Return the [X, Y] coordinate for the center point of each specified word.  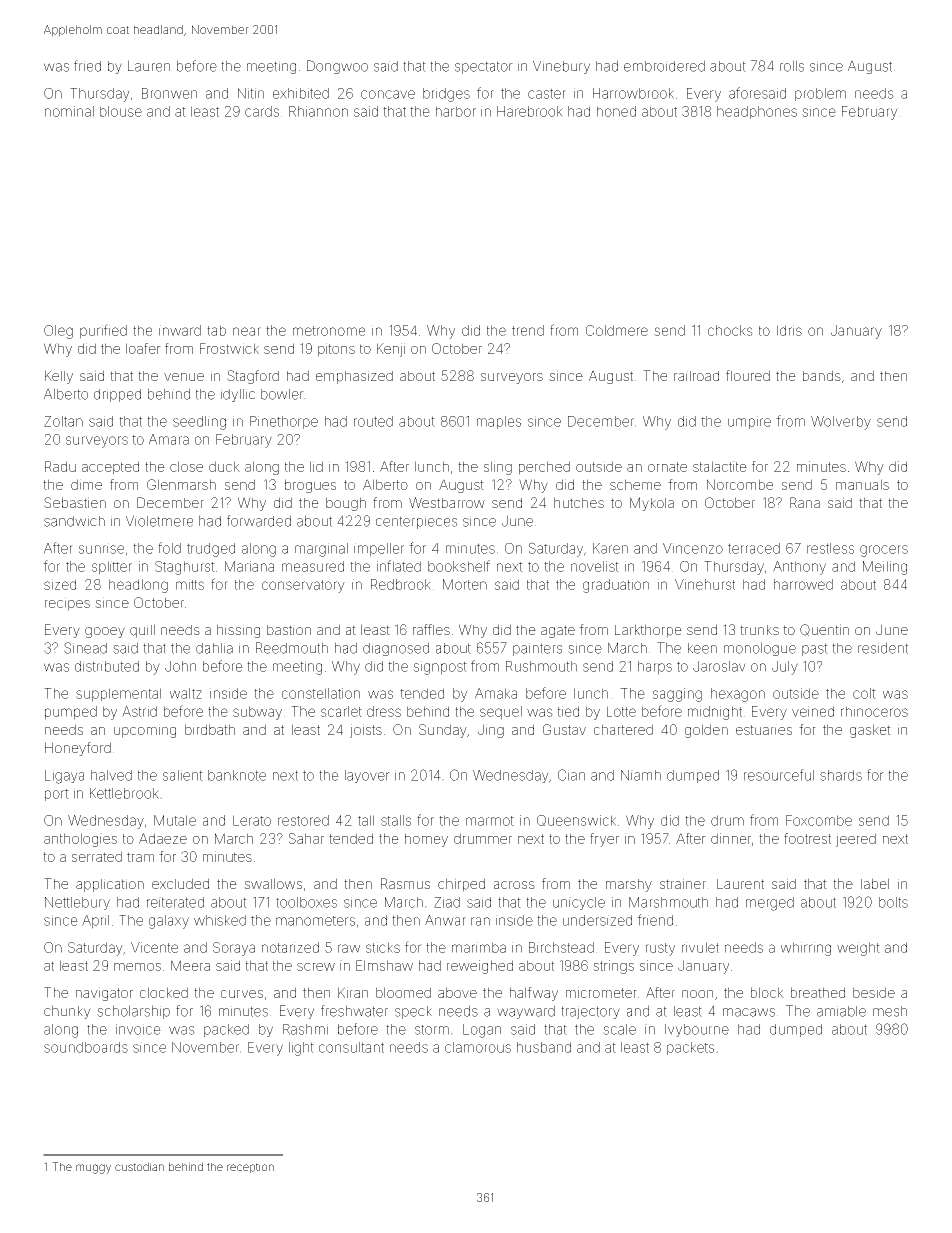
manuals [862, 484]
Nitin [251, 93]
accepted [110, 468]
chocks [730, 330]
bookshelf [459, 566]
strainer [683, 883]
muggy [93, 1169]
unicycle [579, 903]
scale [619, 1029]
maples [499, 422]
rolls [792, 66]
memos [137, 967]
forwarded [259, 521]
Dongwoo [337, 67]
